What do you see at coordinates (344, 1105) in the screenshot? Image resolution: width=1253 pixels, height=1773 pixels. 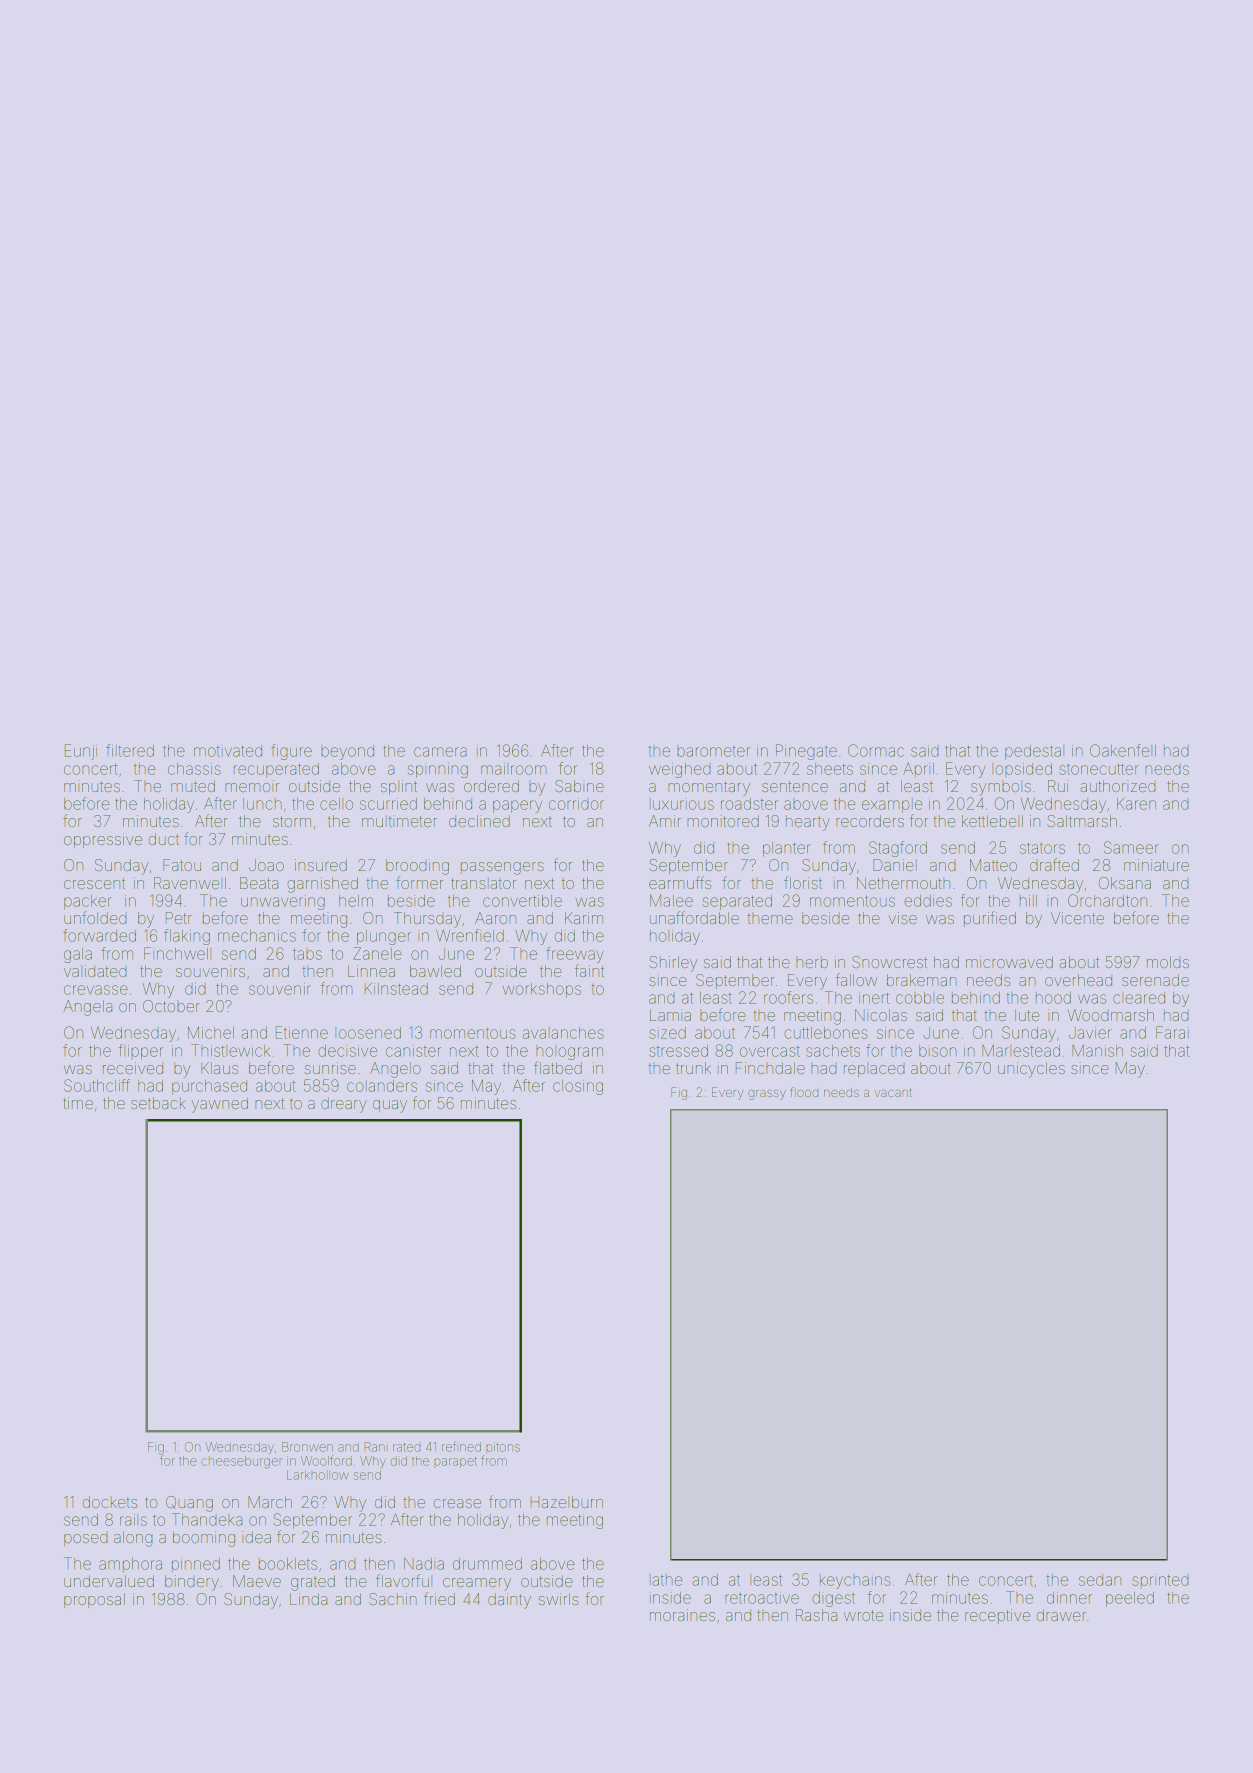 I see `dreary` at bounding box center [344, 1105].
